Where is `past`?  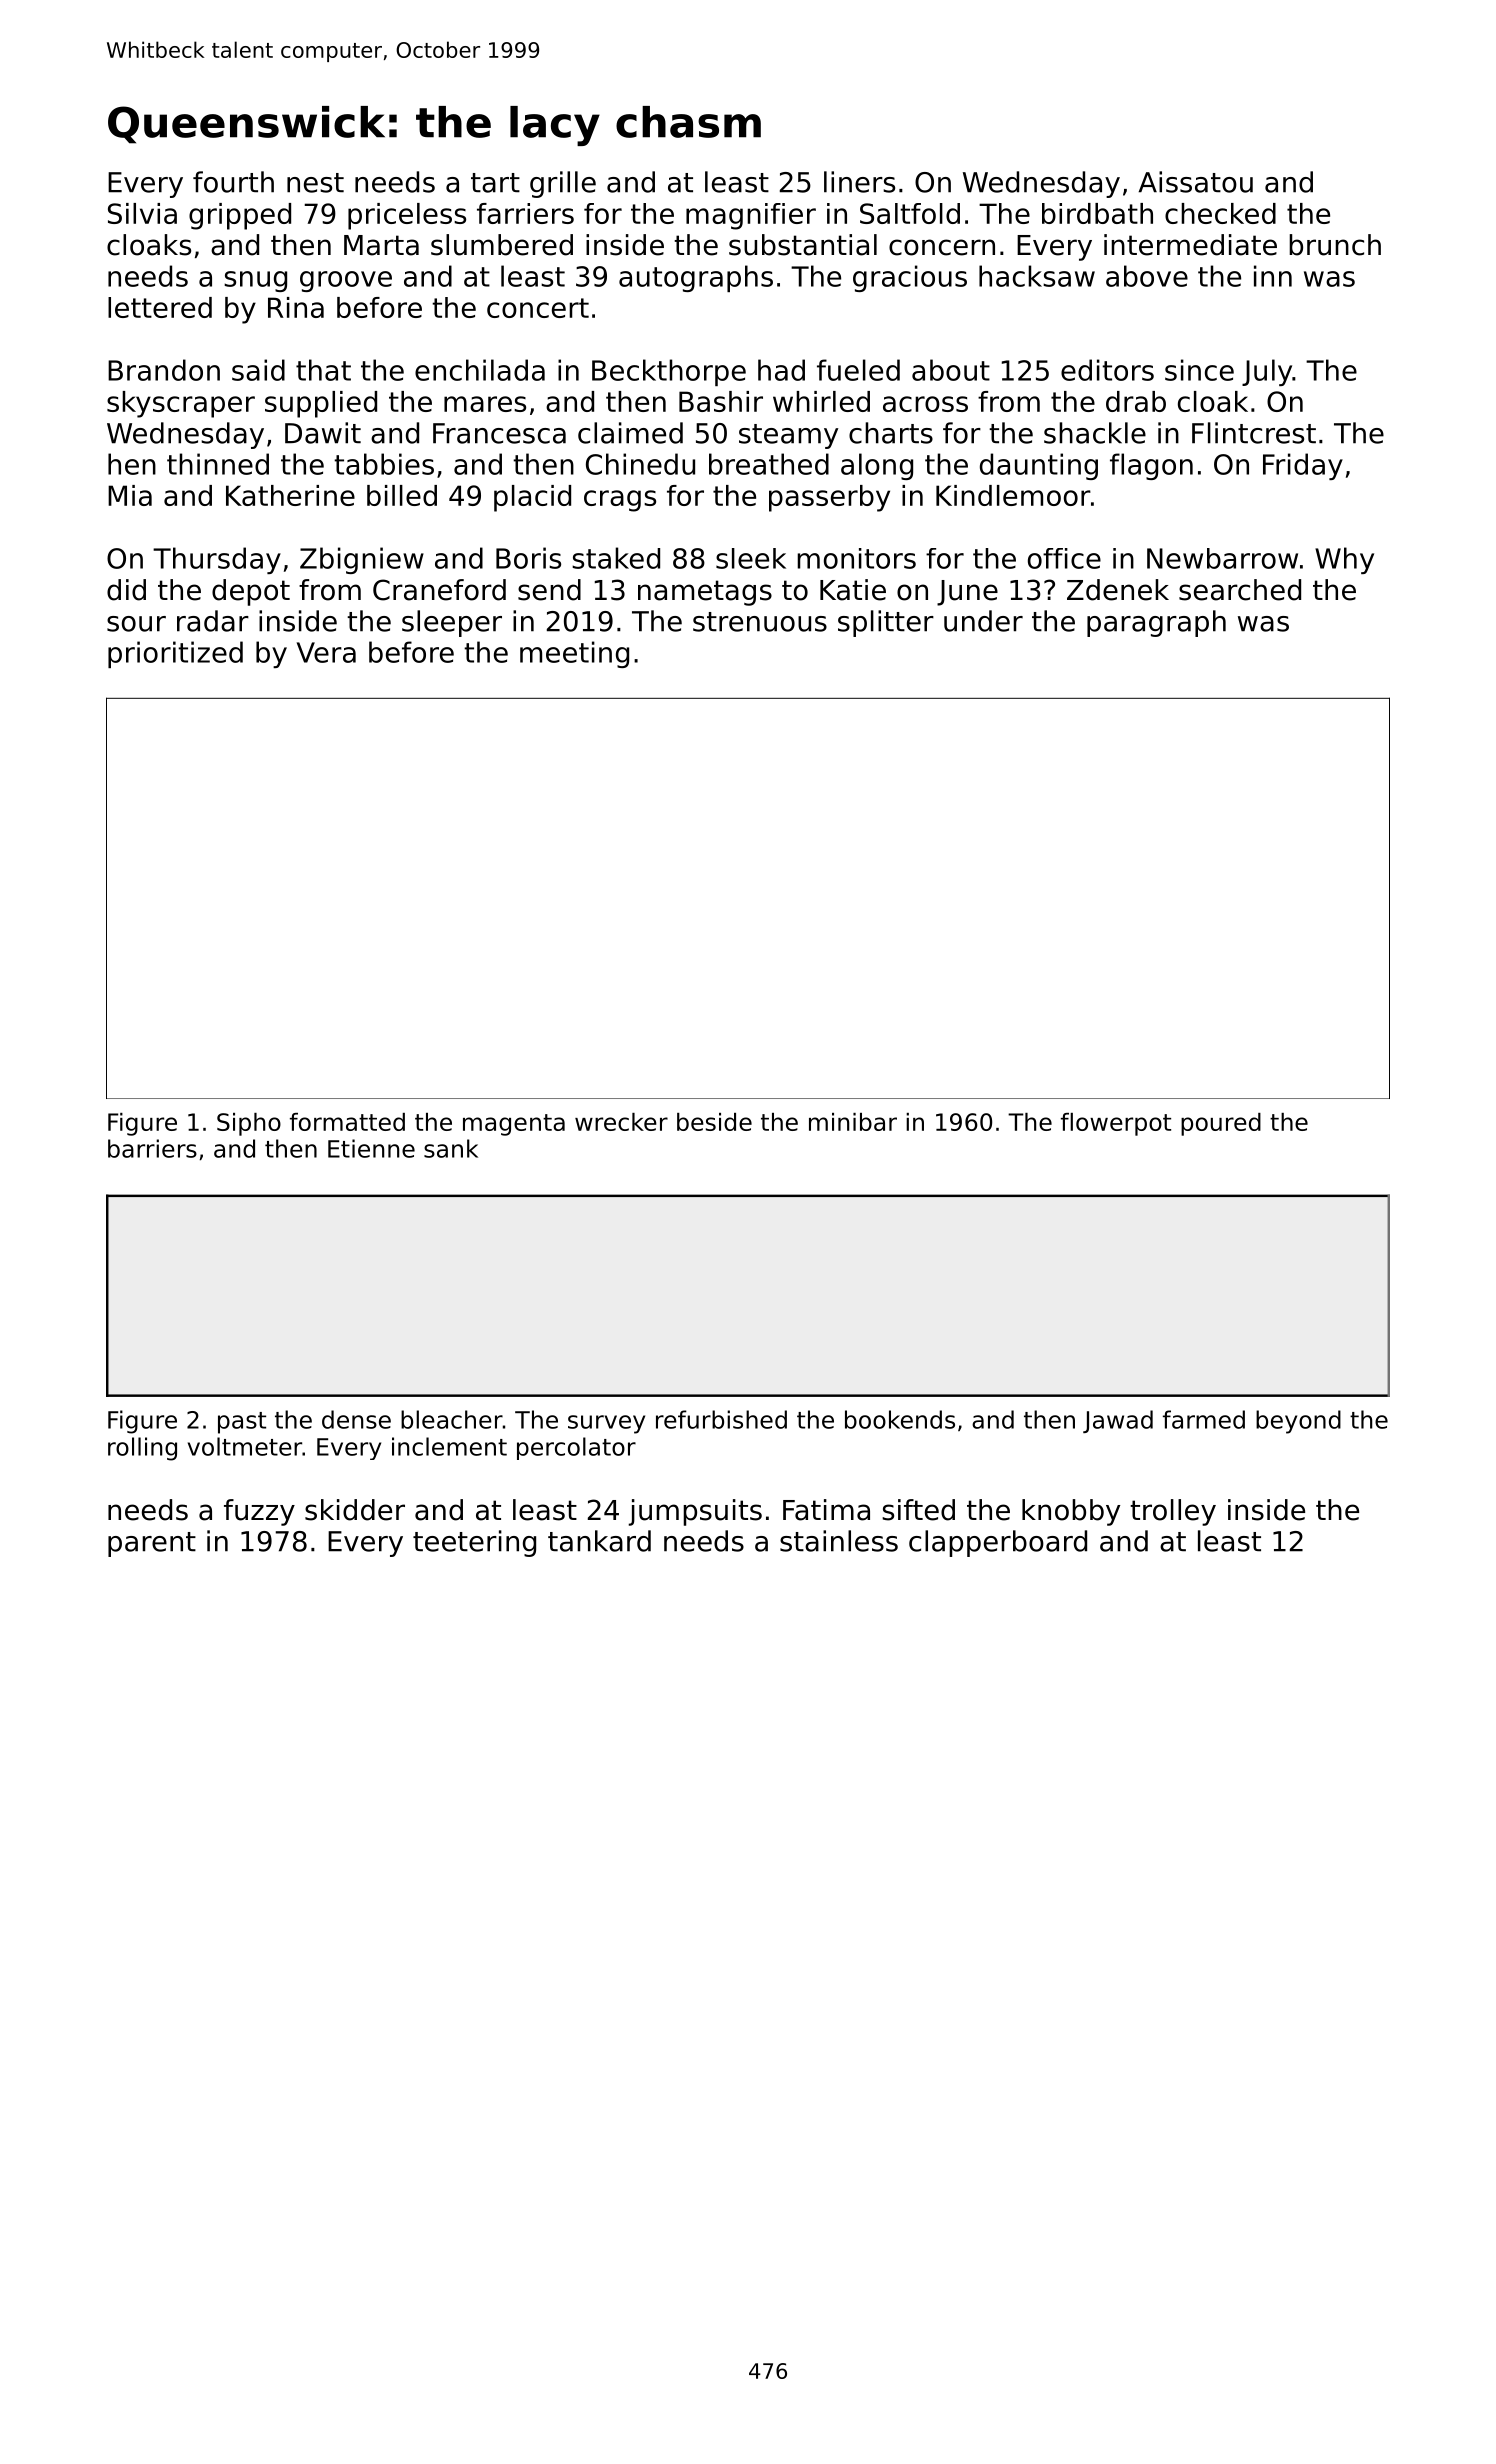
past is located at coordinates (242, 1423).
